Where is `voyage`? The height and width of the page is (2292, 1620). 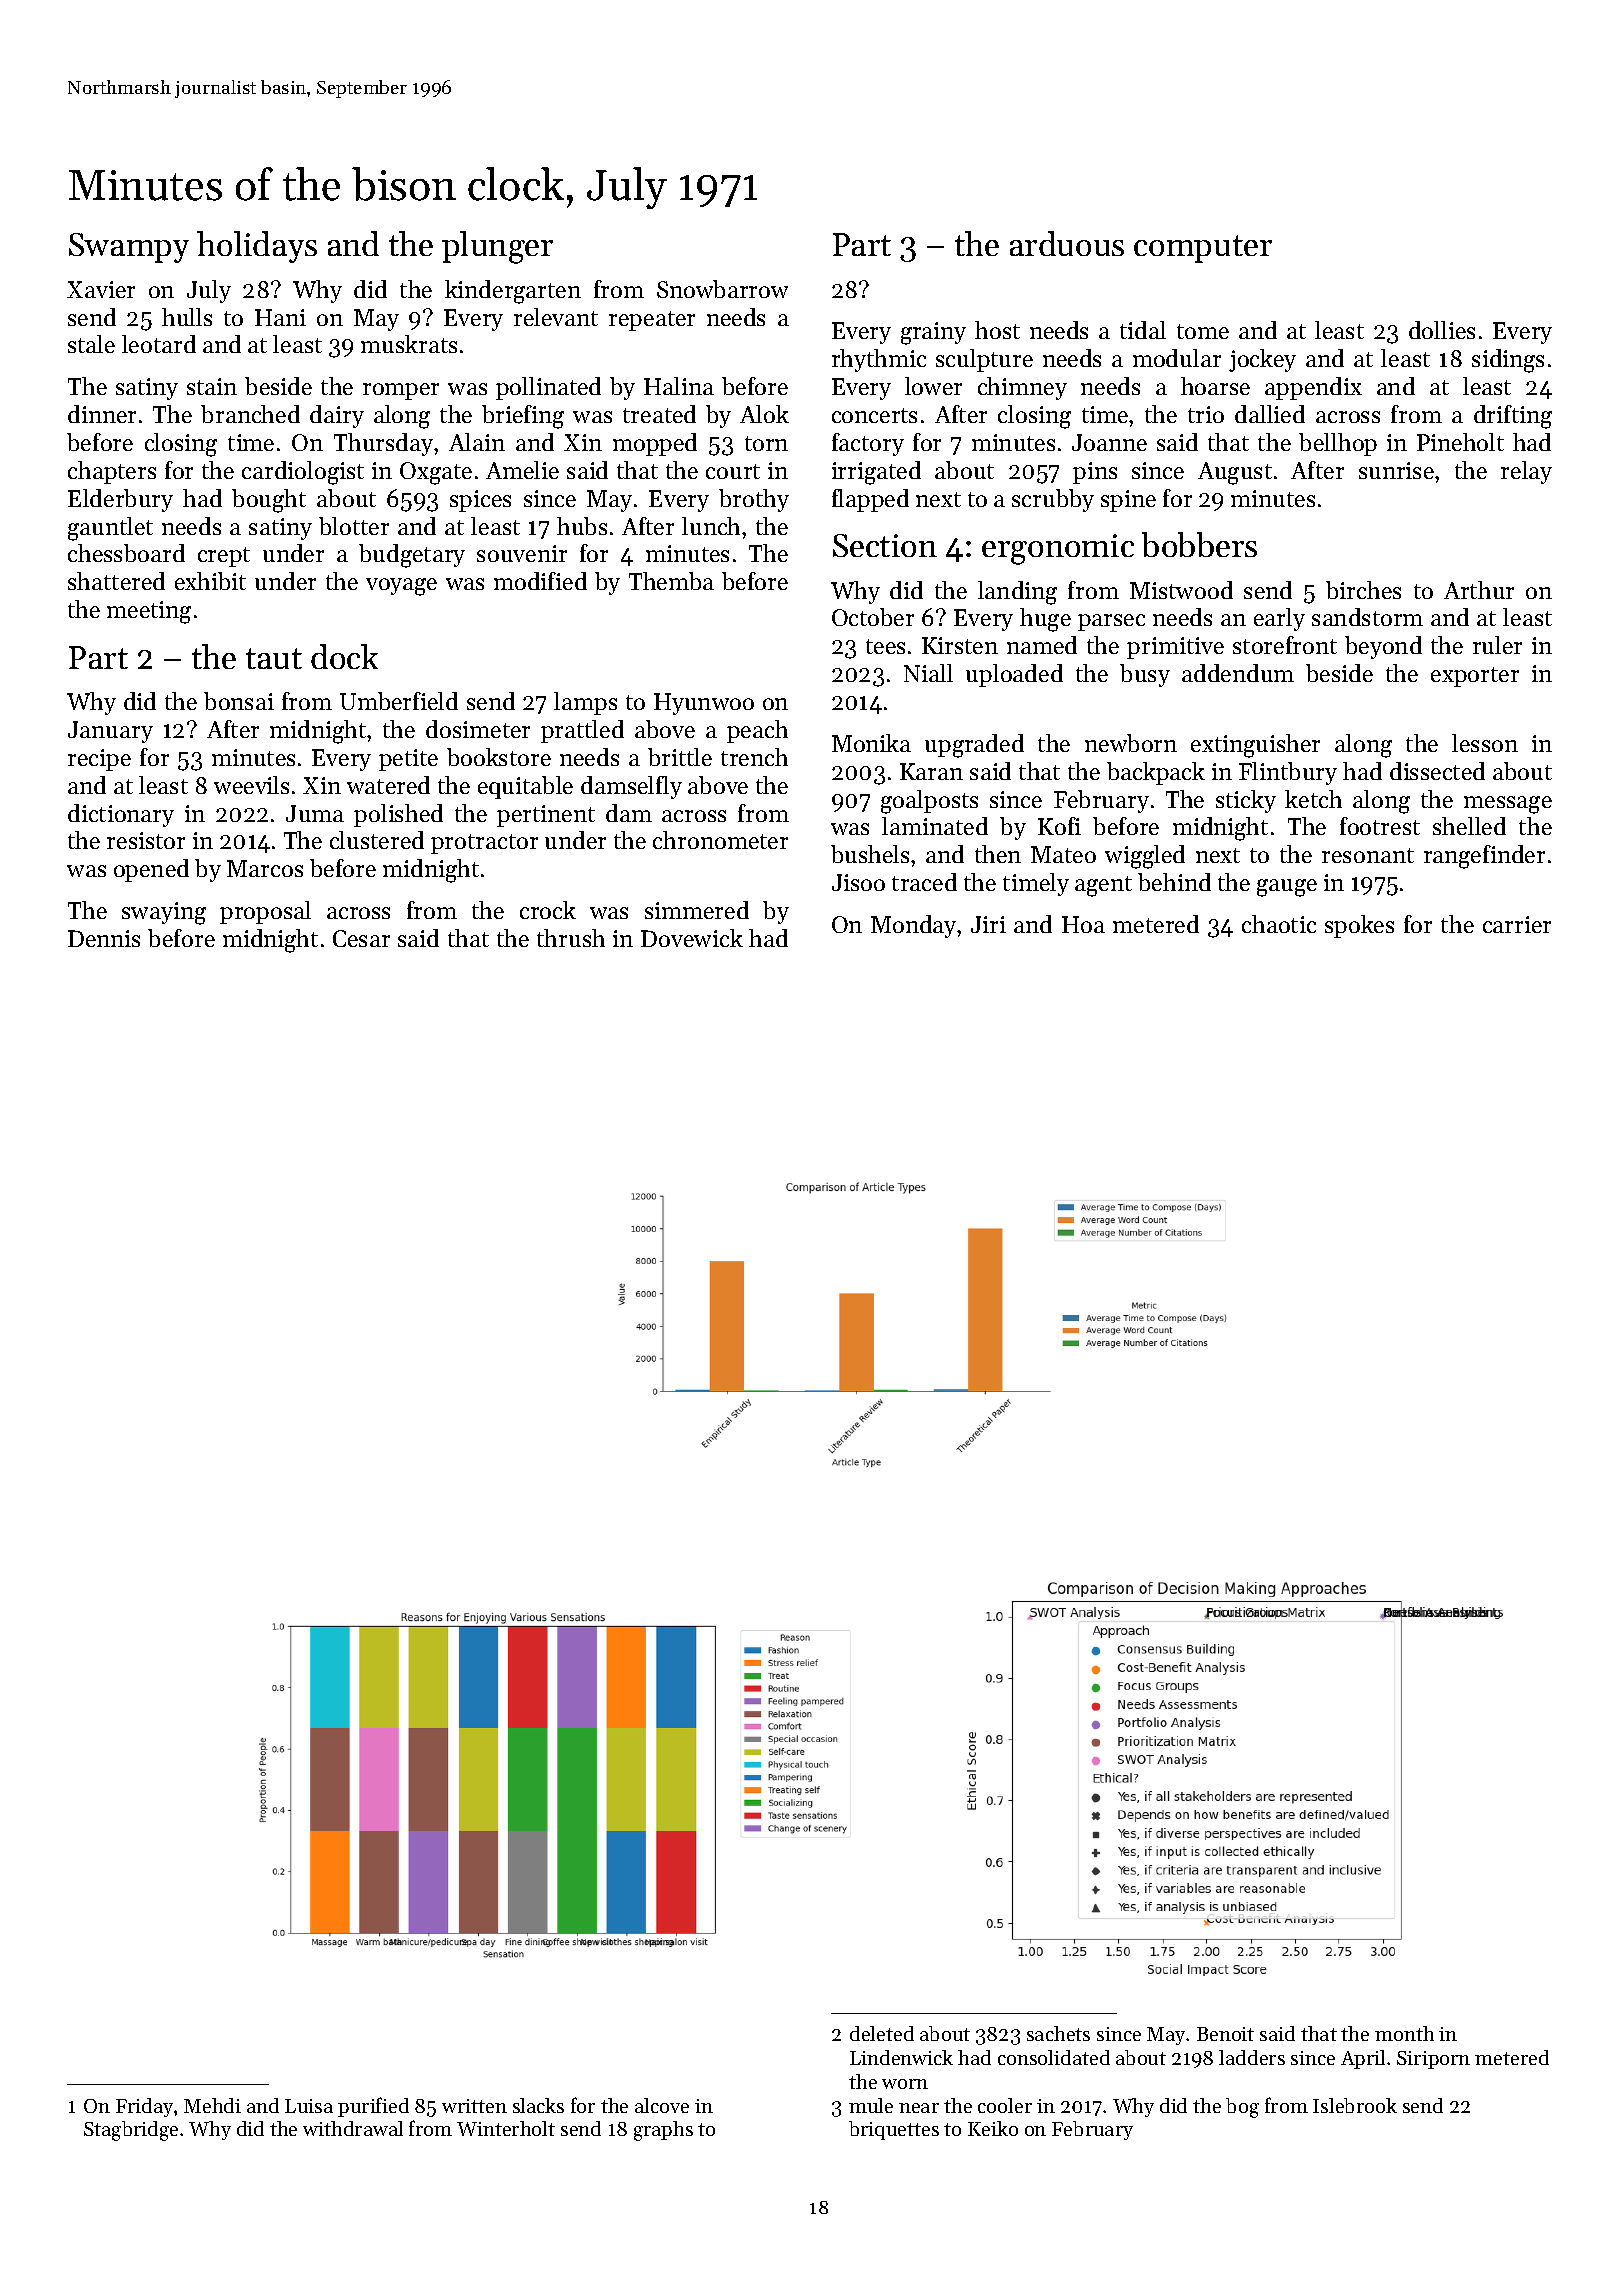
voyage is located at coordinates (401, 587).
